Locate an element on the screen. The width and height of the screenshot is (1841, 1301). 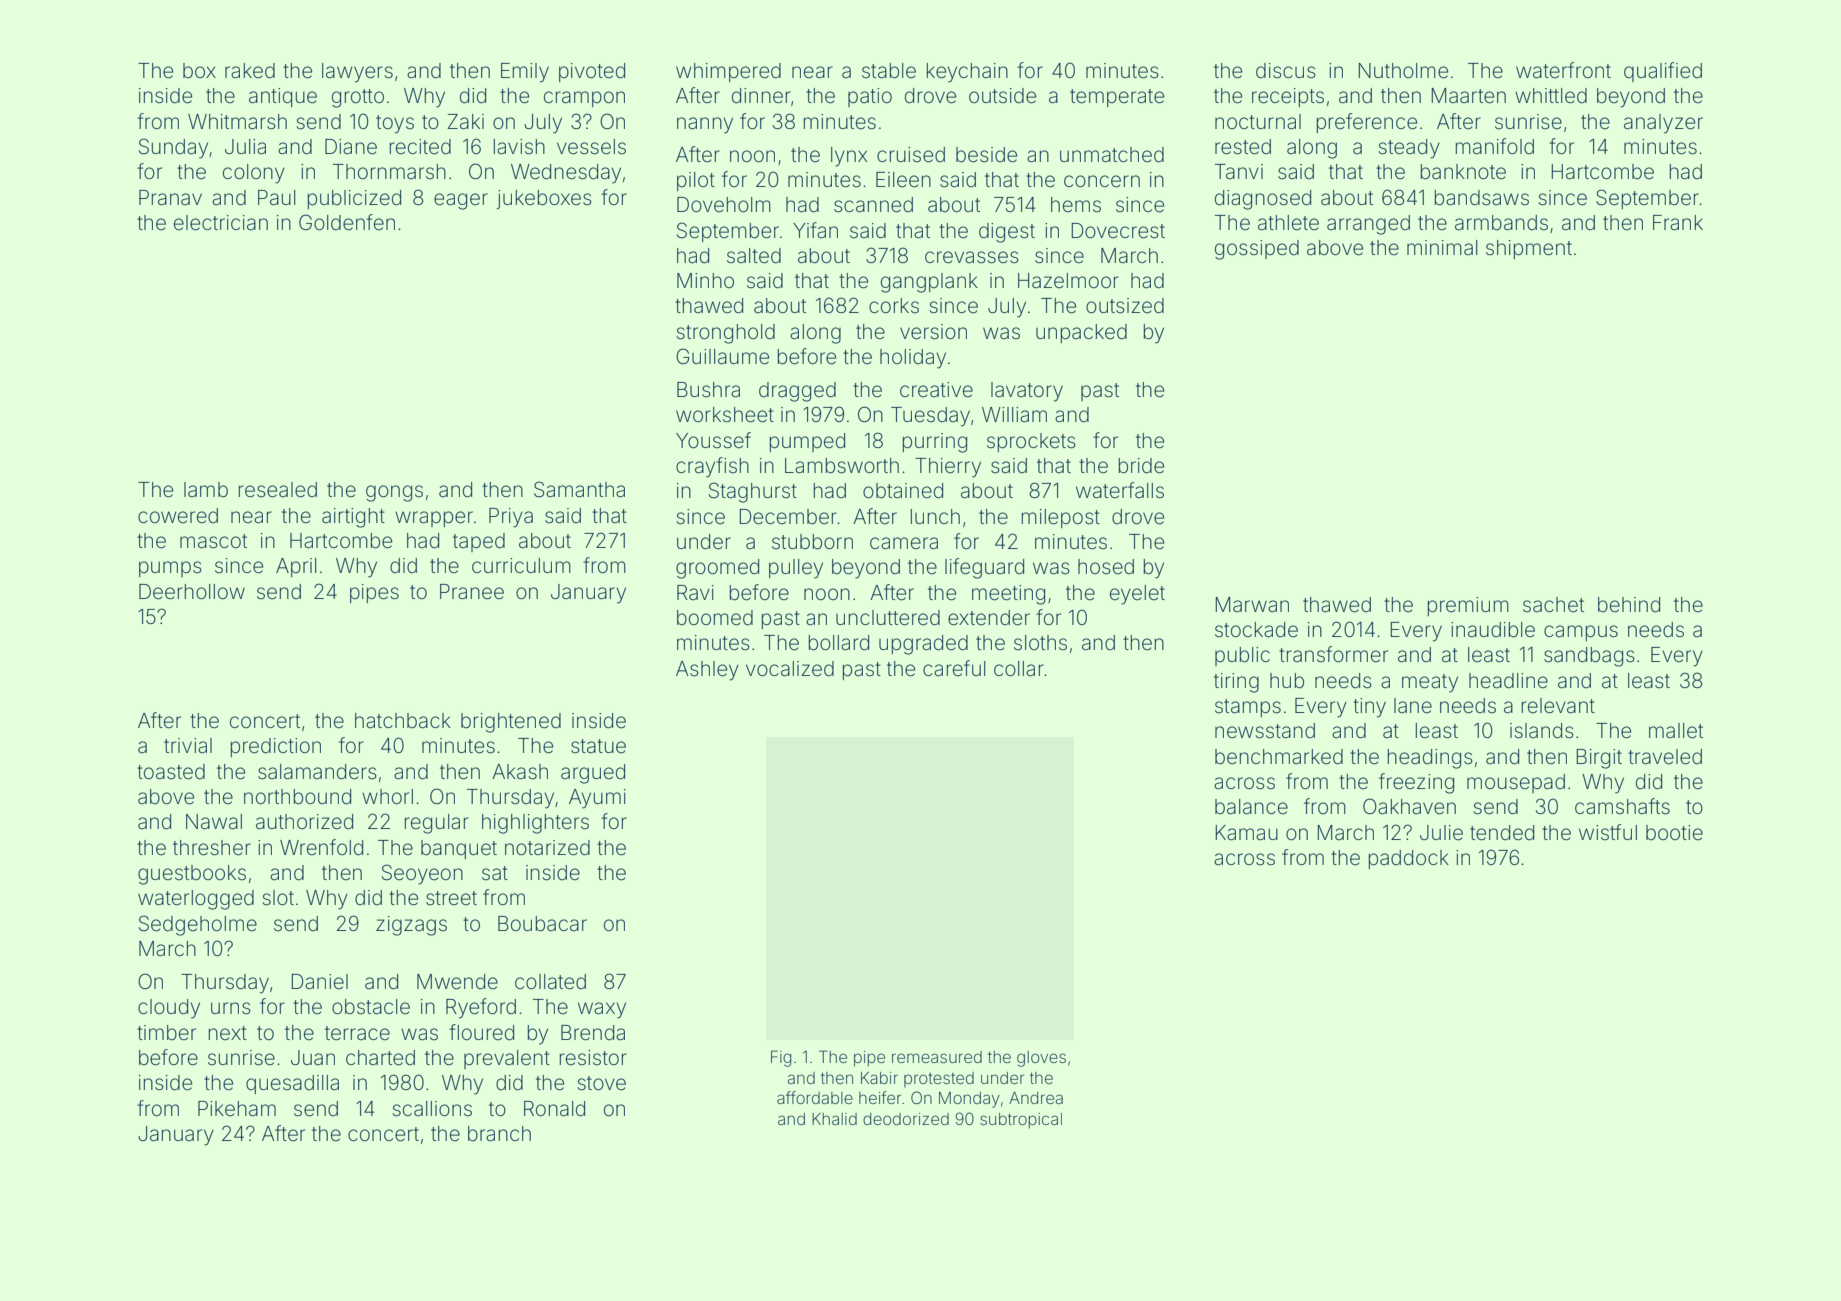
Nutholme is located at coordinates (1403, 71).
